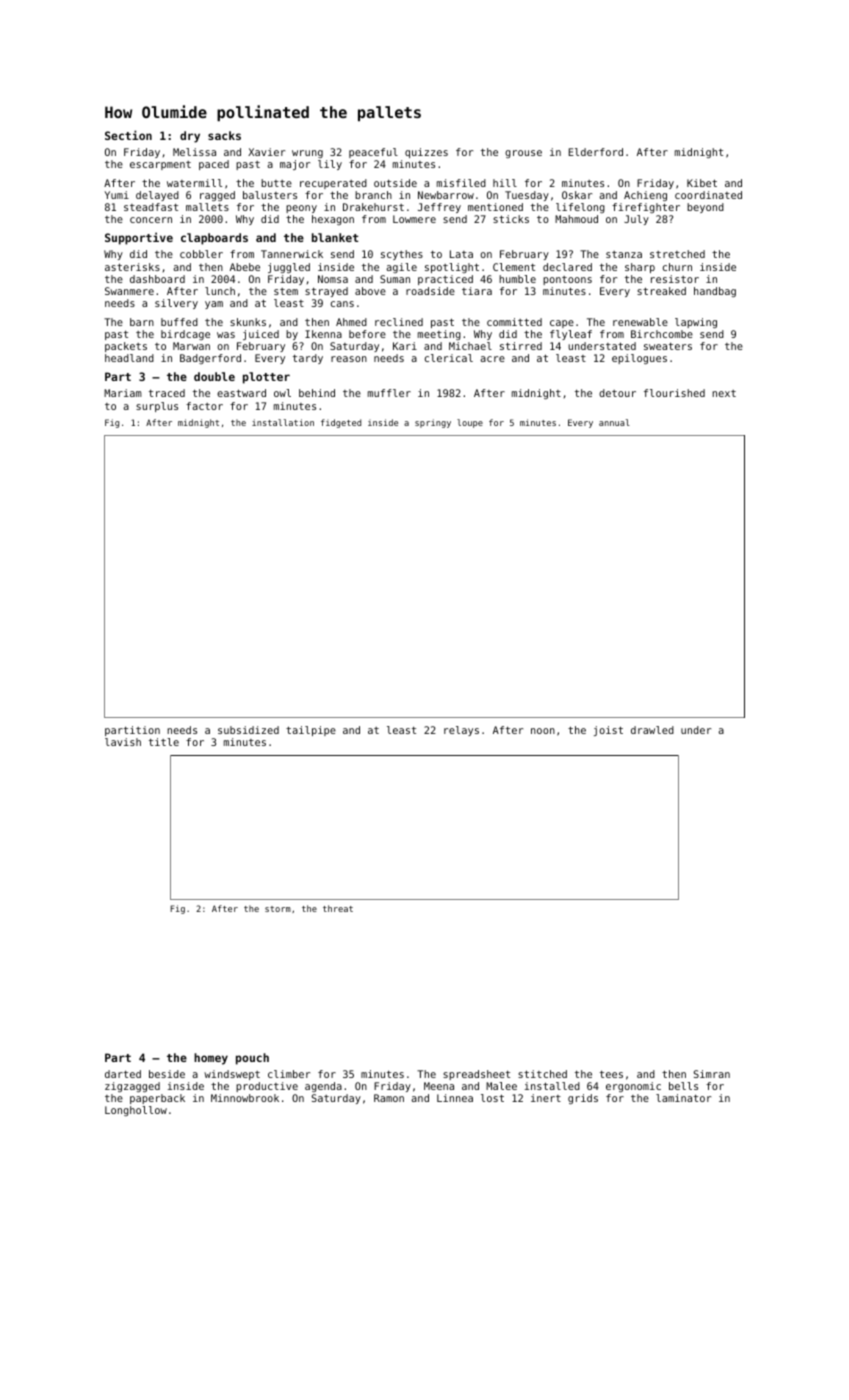 The width and height of the screenshot is (849, 1400). What do you see at coordinates (433, 423) in the screenshot?
I see `springy` at bounding box center [433, 423].
